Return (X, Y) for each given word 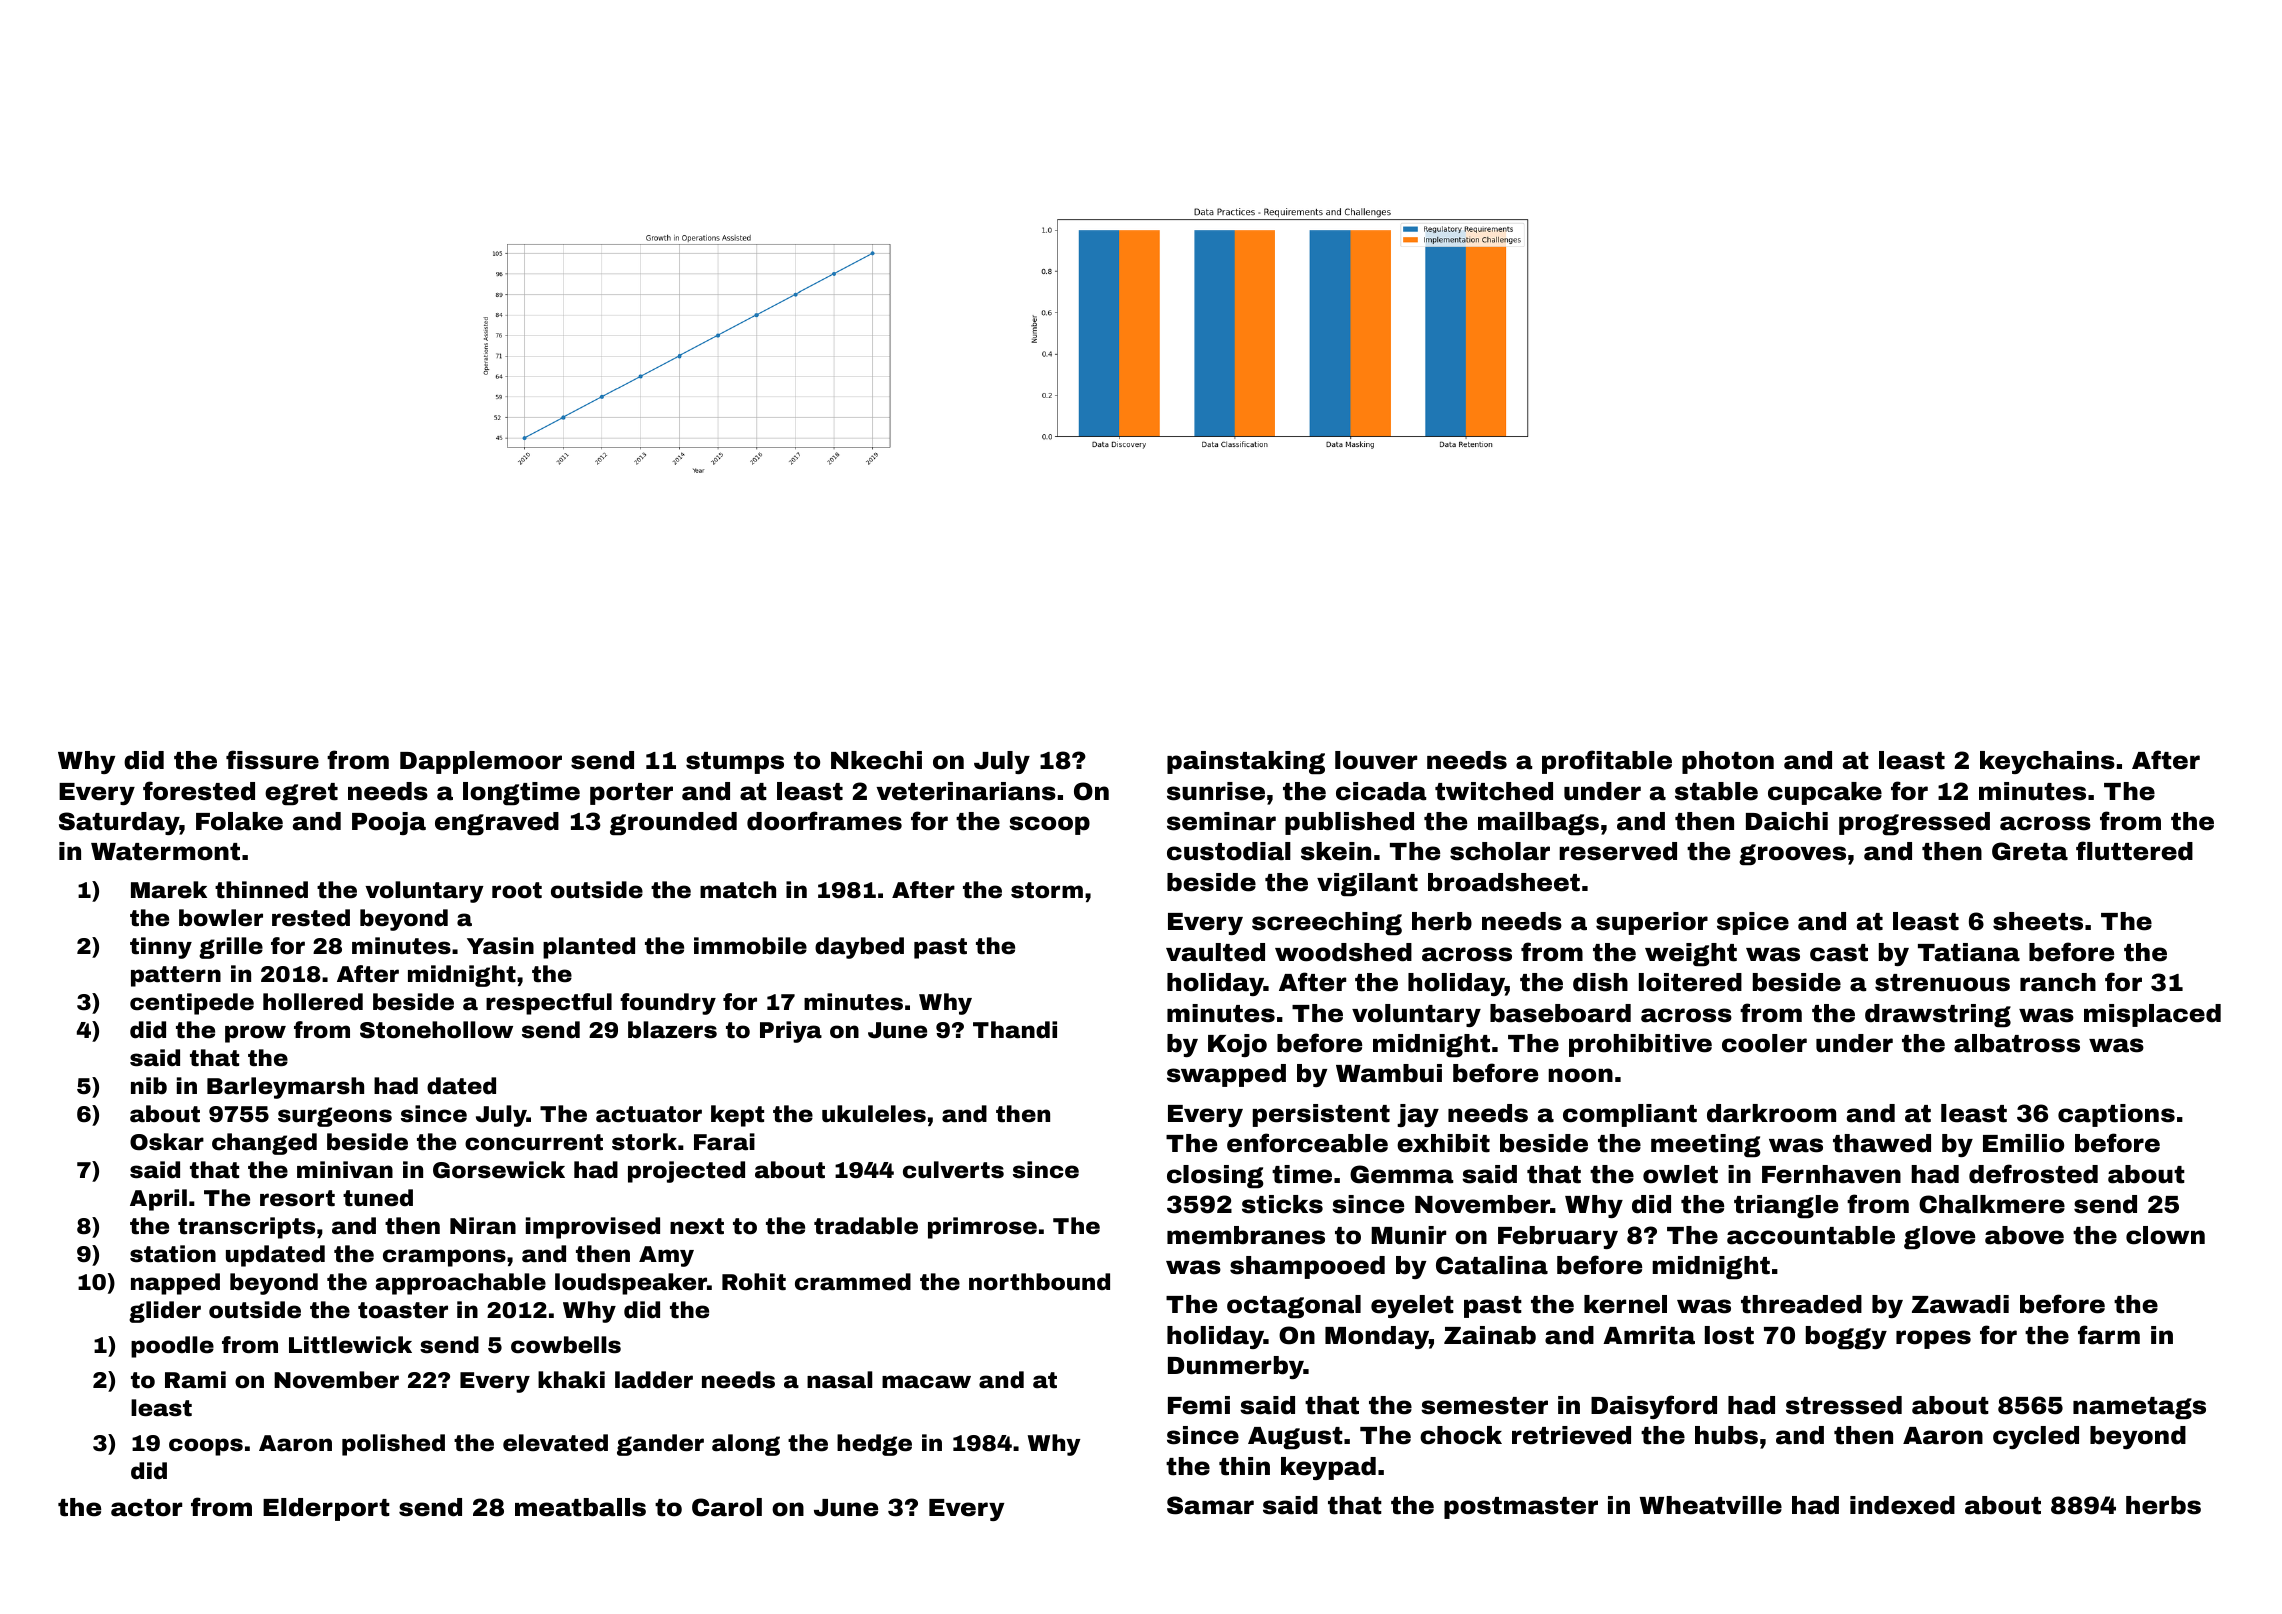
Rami (195, 1380)
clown (2165, 1235)
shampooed (1307, 1267)
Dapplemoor (481, 762)
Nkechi (876, 760)
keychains (2047, 762)
